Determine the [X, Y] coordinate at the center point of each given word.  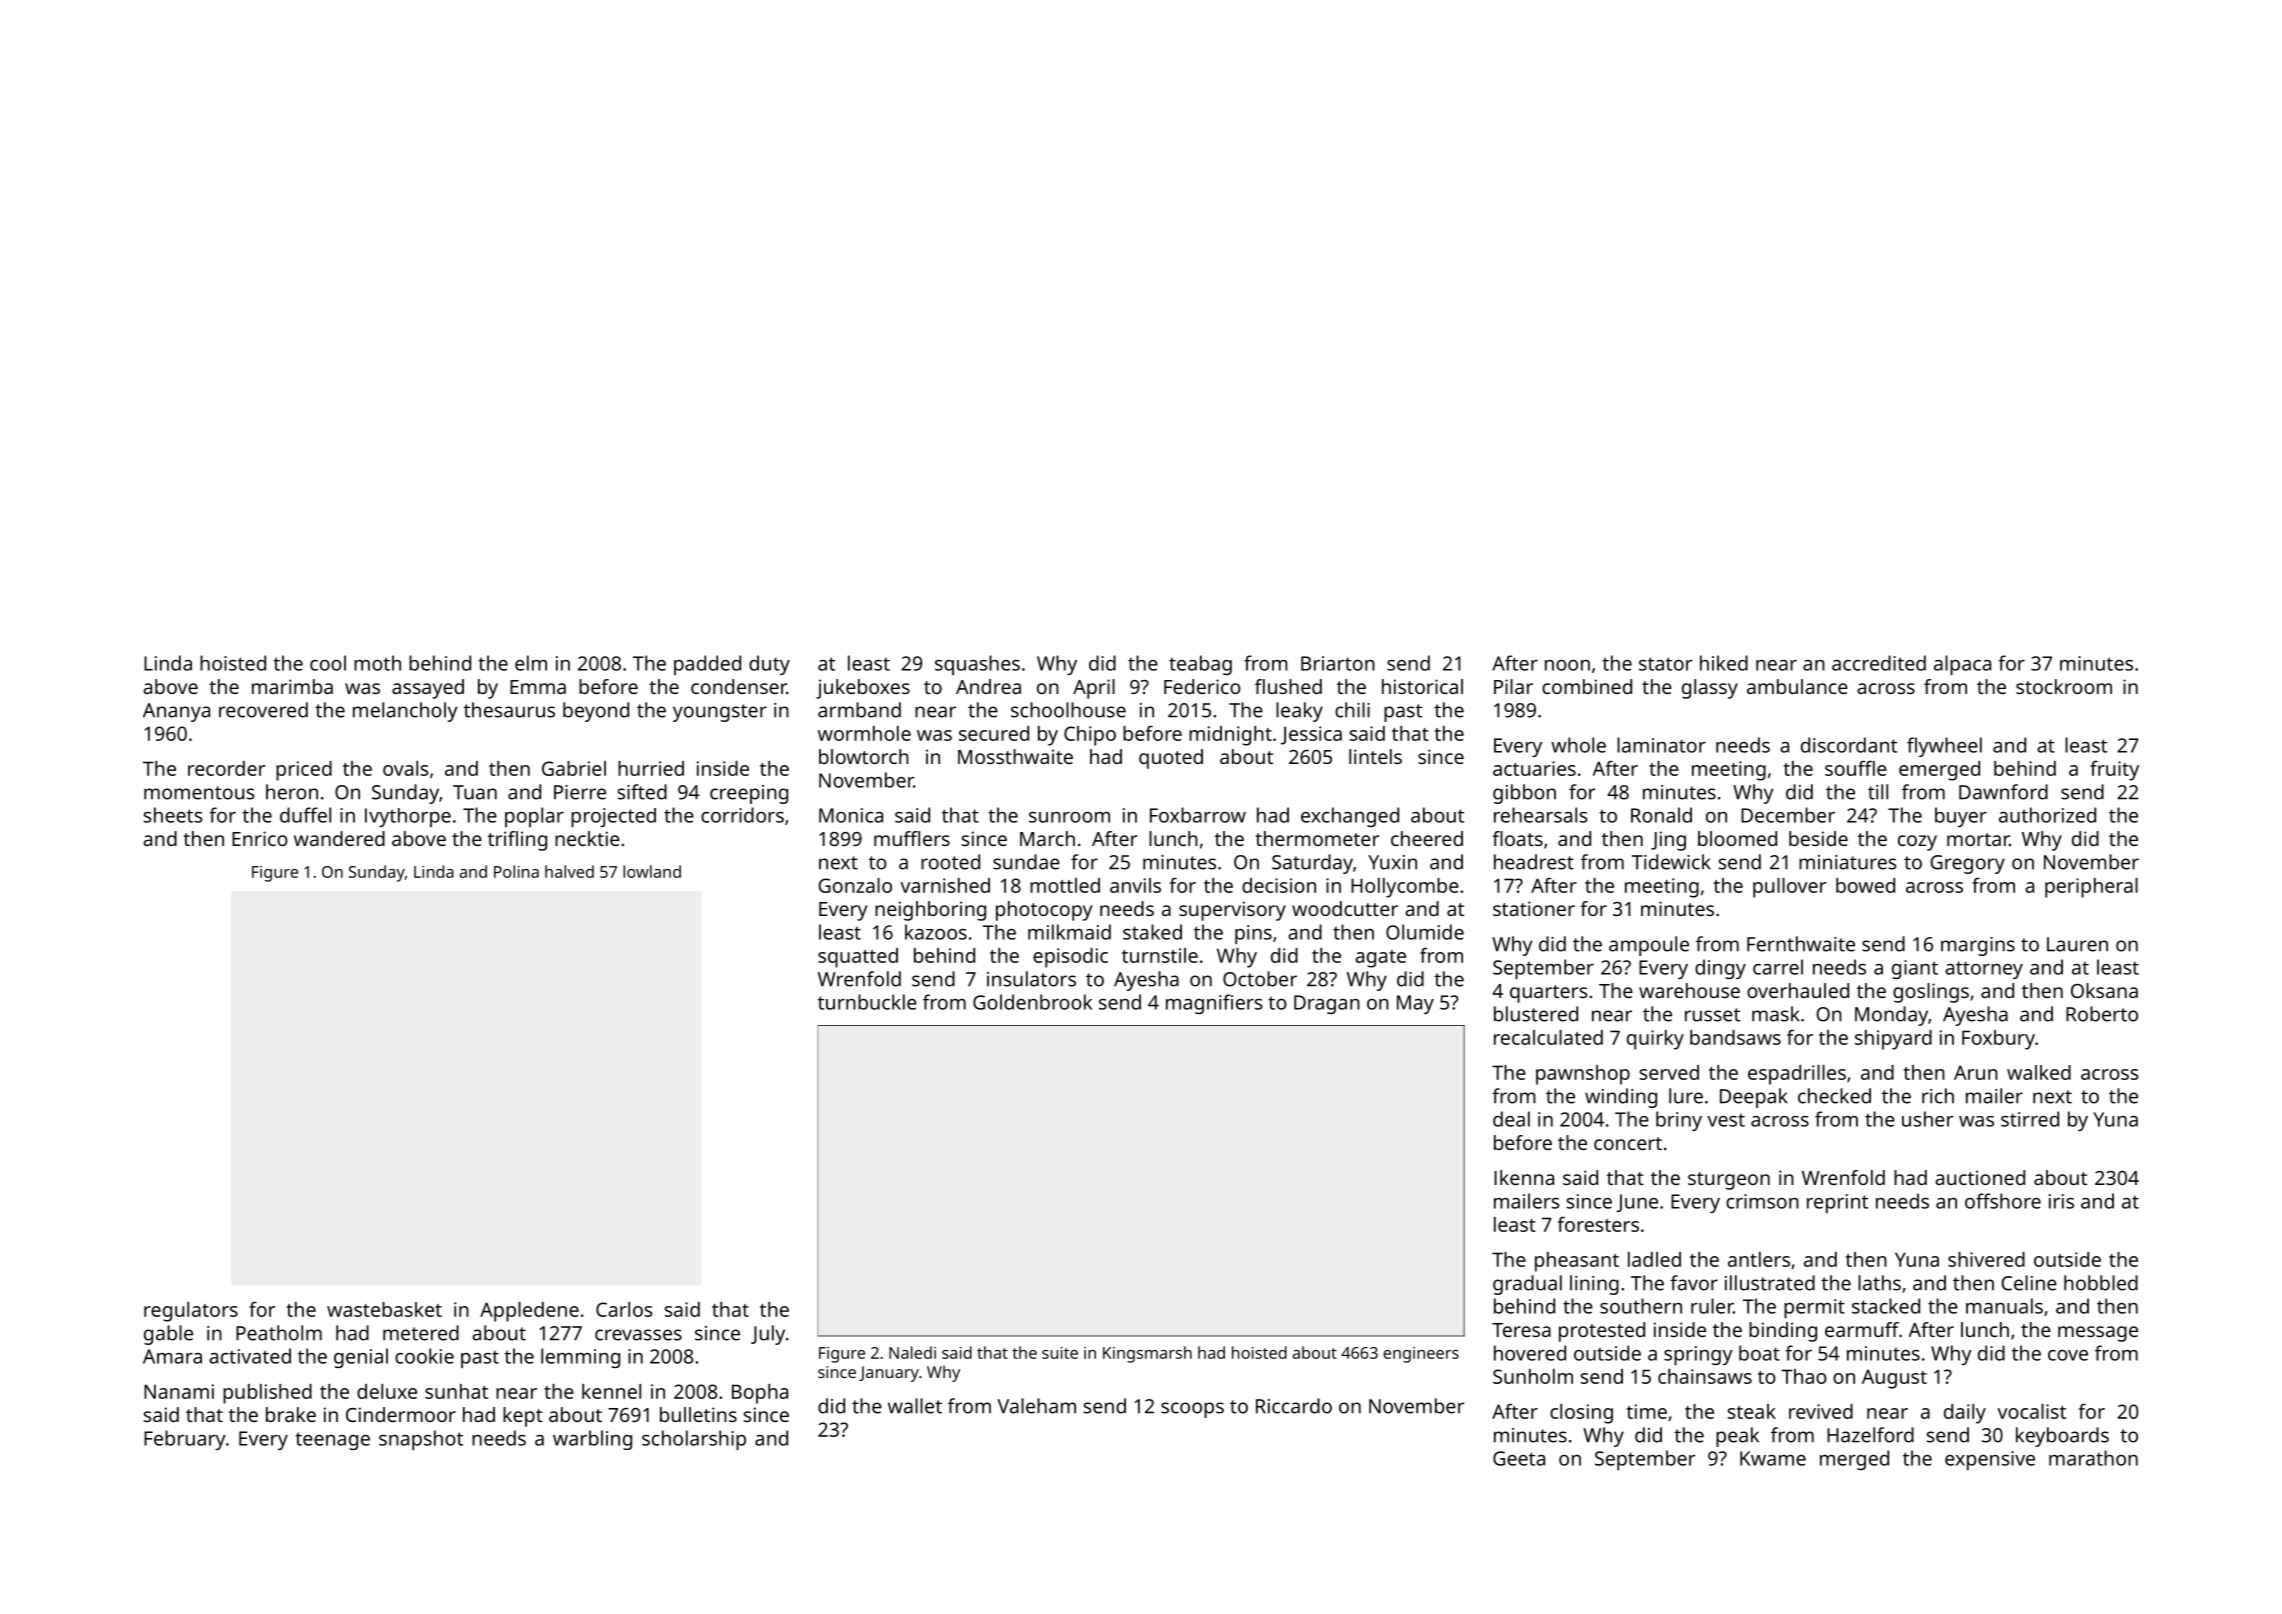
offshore [2003, 1201]
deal [1511, 1119]
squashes [977, 665]
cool [328, 663]
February [185, 1440]
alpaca [1962, 665]
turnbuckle [867, 1002]
